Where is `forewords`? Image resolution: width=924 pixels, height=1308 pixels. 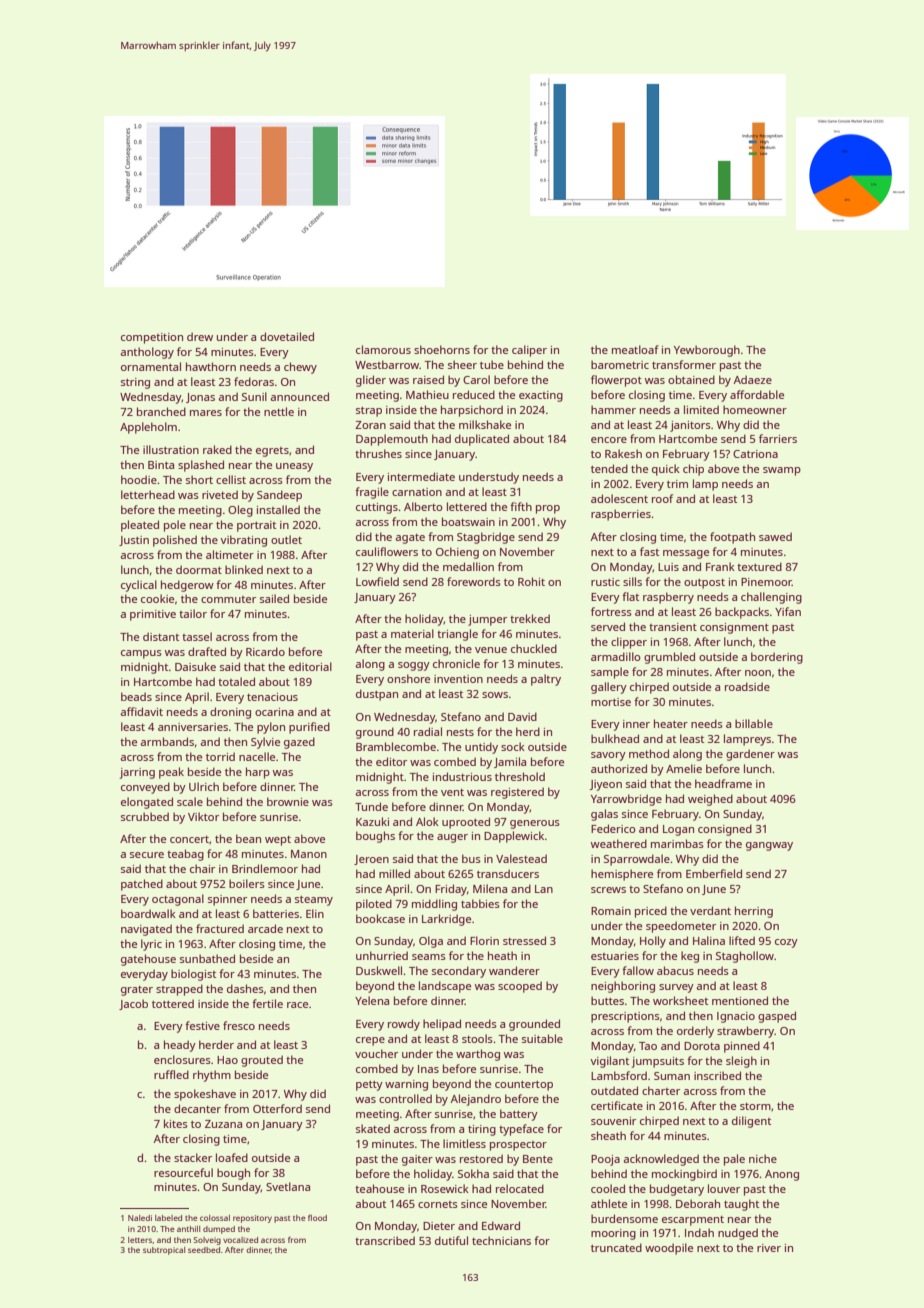 forewords is located at coordinates (474, 581).
